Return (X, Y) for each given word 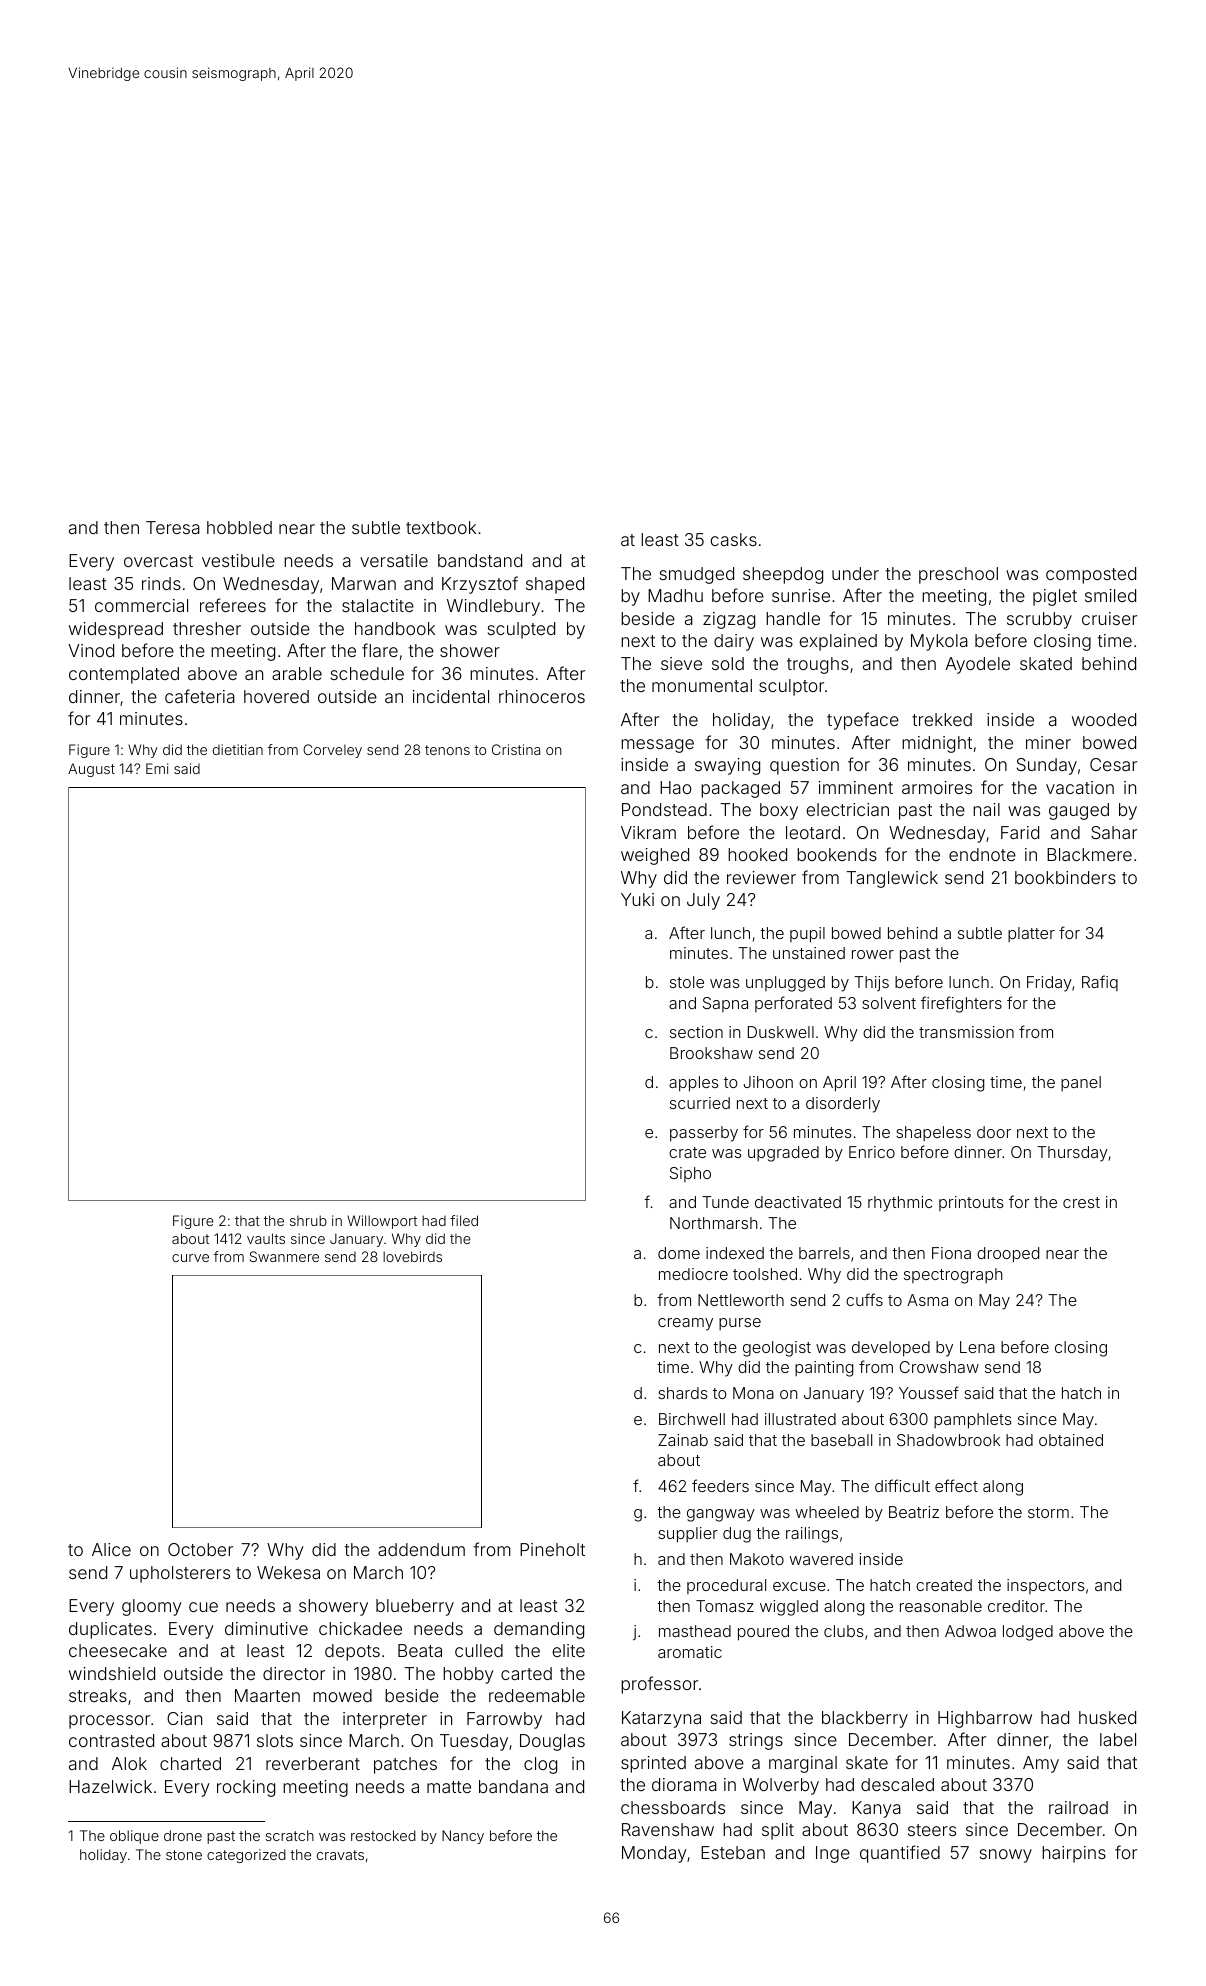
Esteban (733, 1852)
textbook (441, 527)
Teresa (173, 527)
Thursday (1072, 1154)
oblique (134, 1837)
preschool (958, 575)
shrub (308, 1220)
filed (464, 1220)
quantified (900, 1854)
